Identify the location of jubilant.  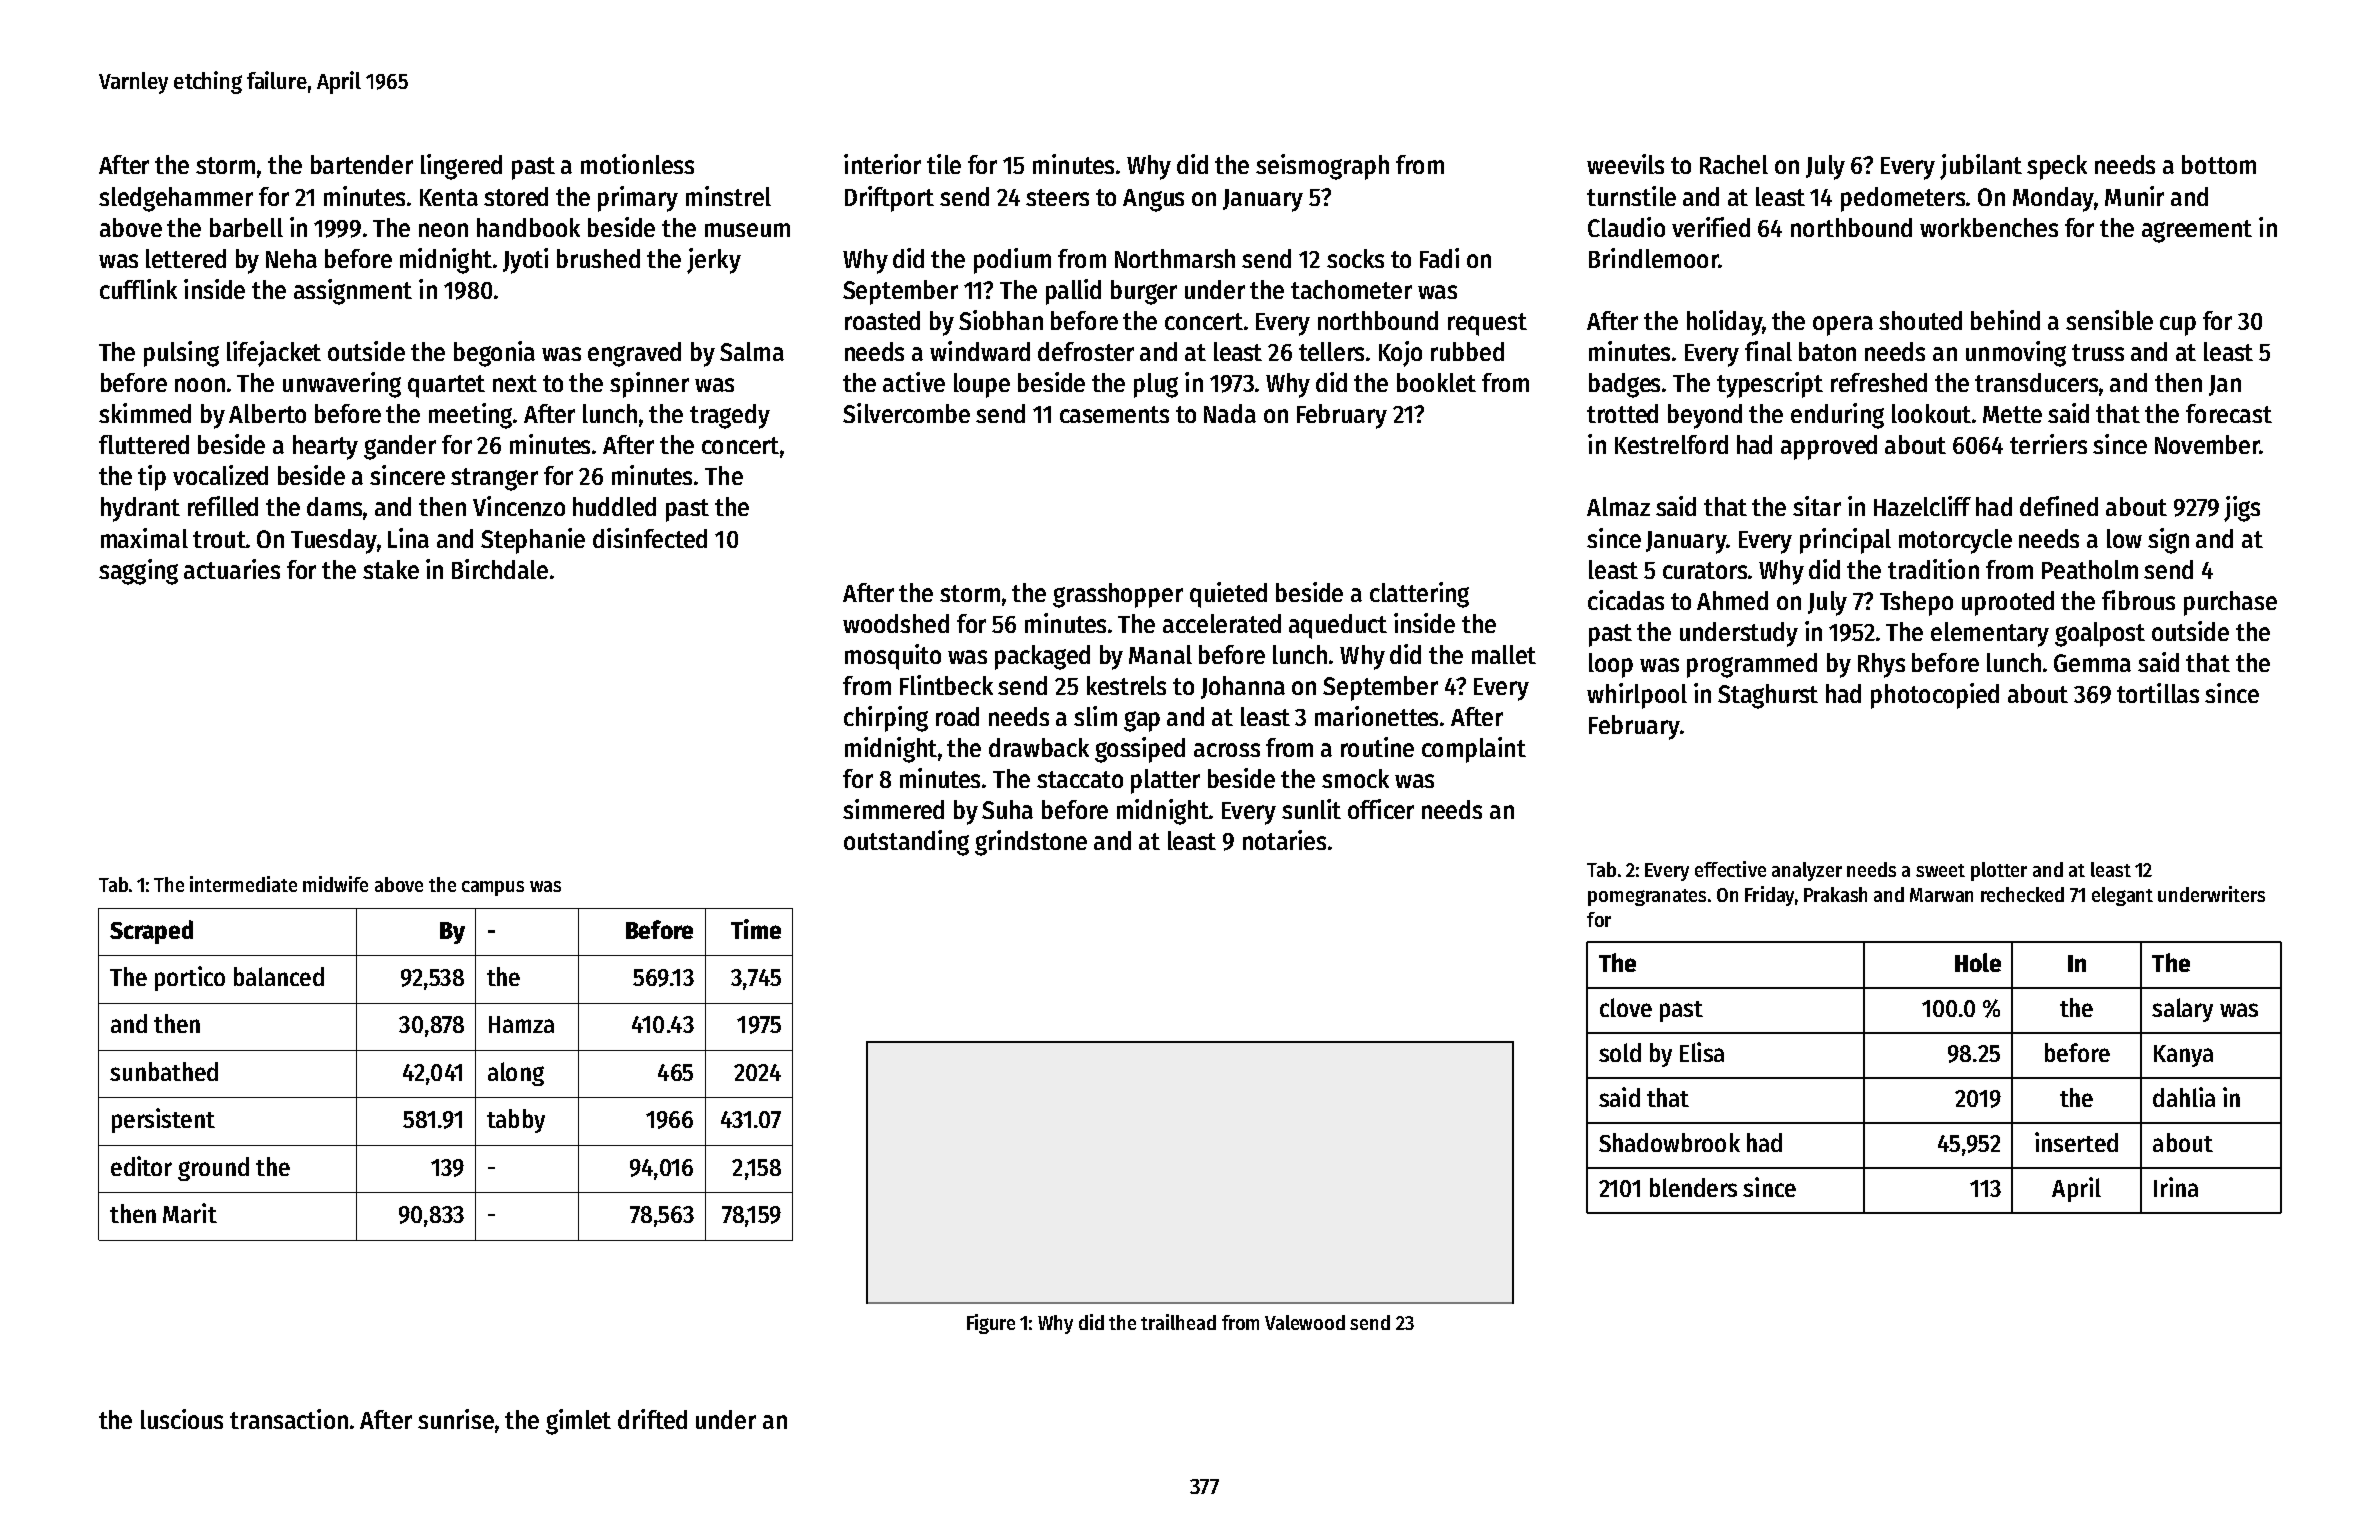
(1981, 167).
